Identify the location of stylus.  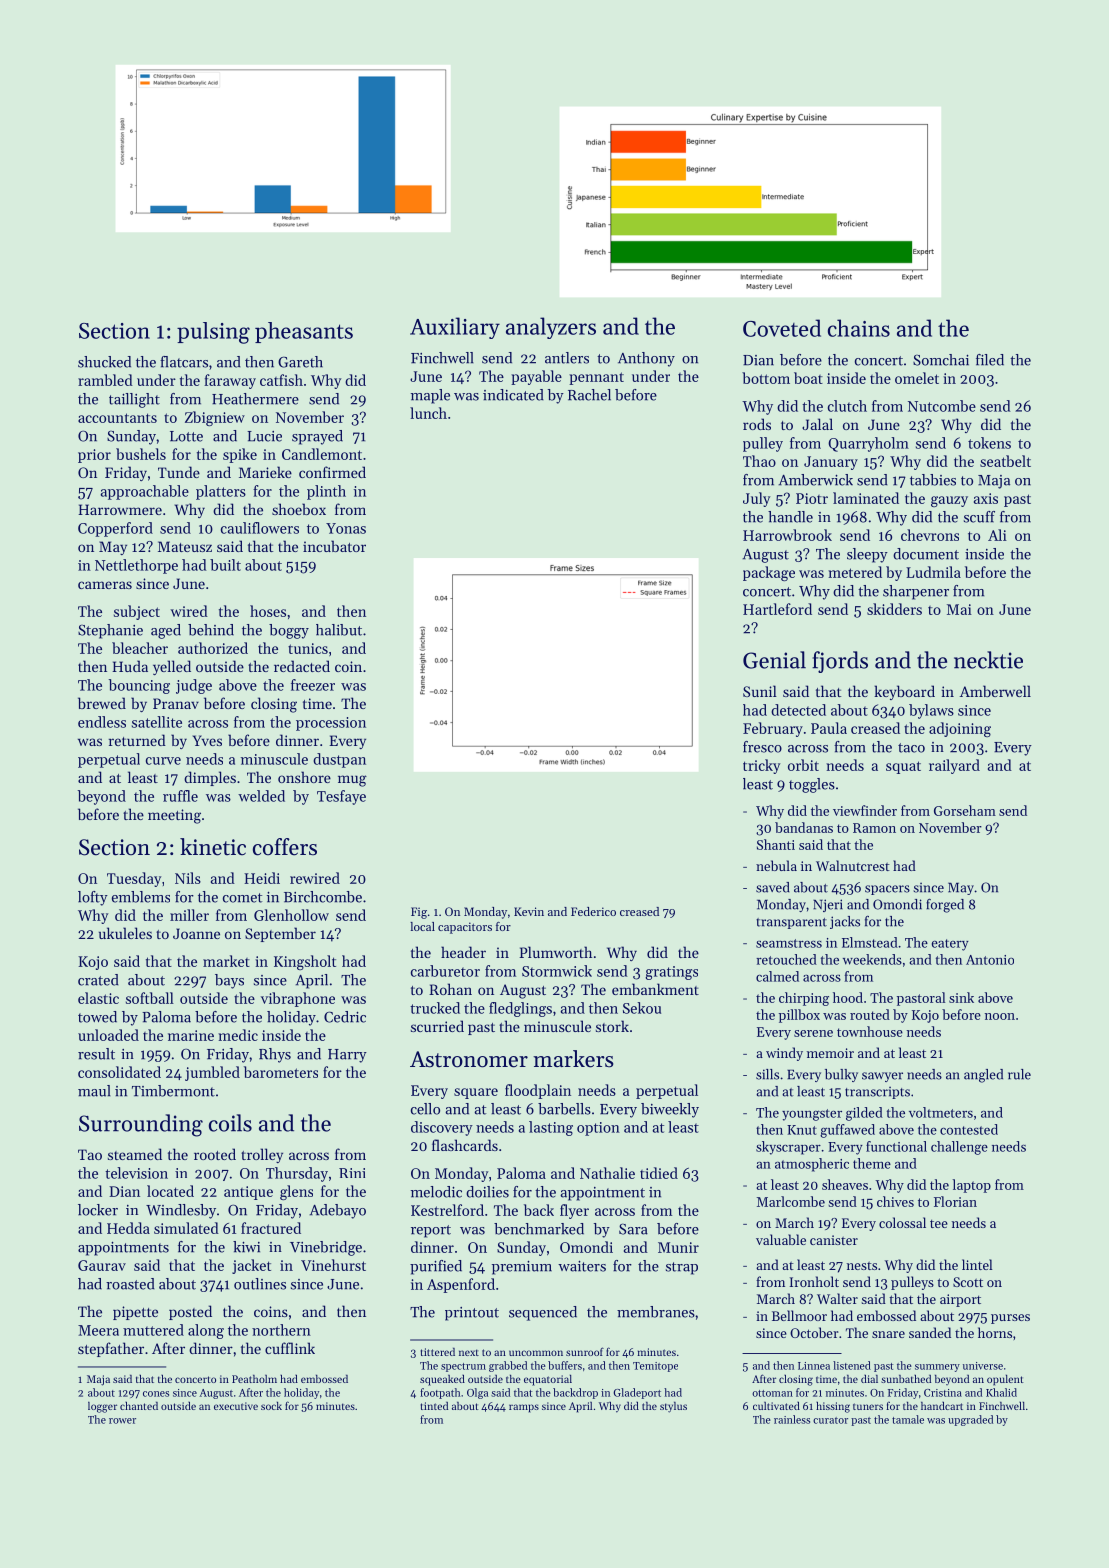
(673, 1407).
